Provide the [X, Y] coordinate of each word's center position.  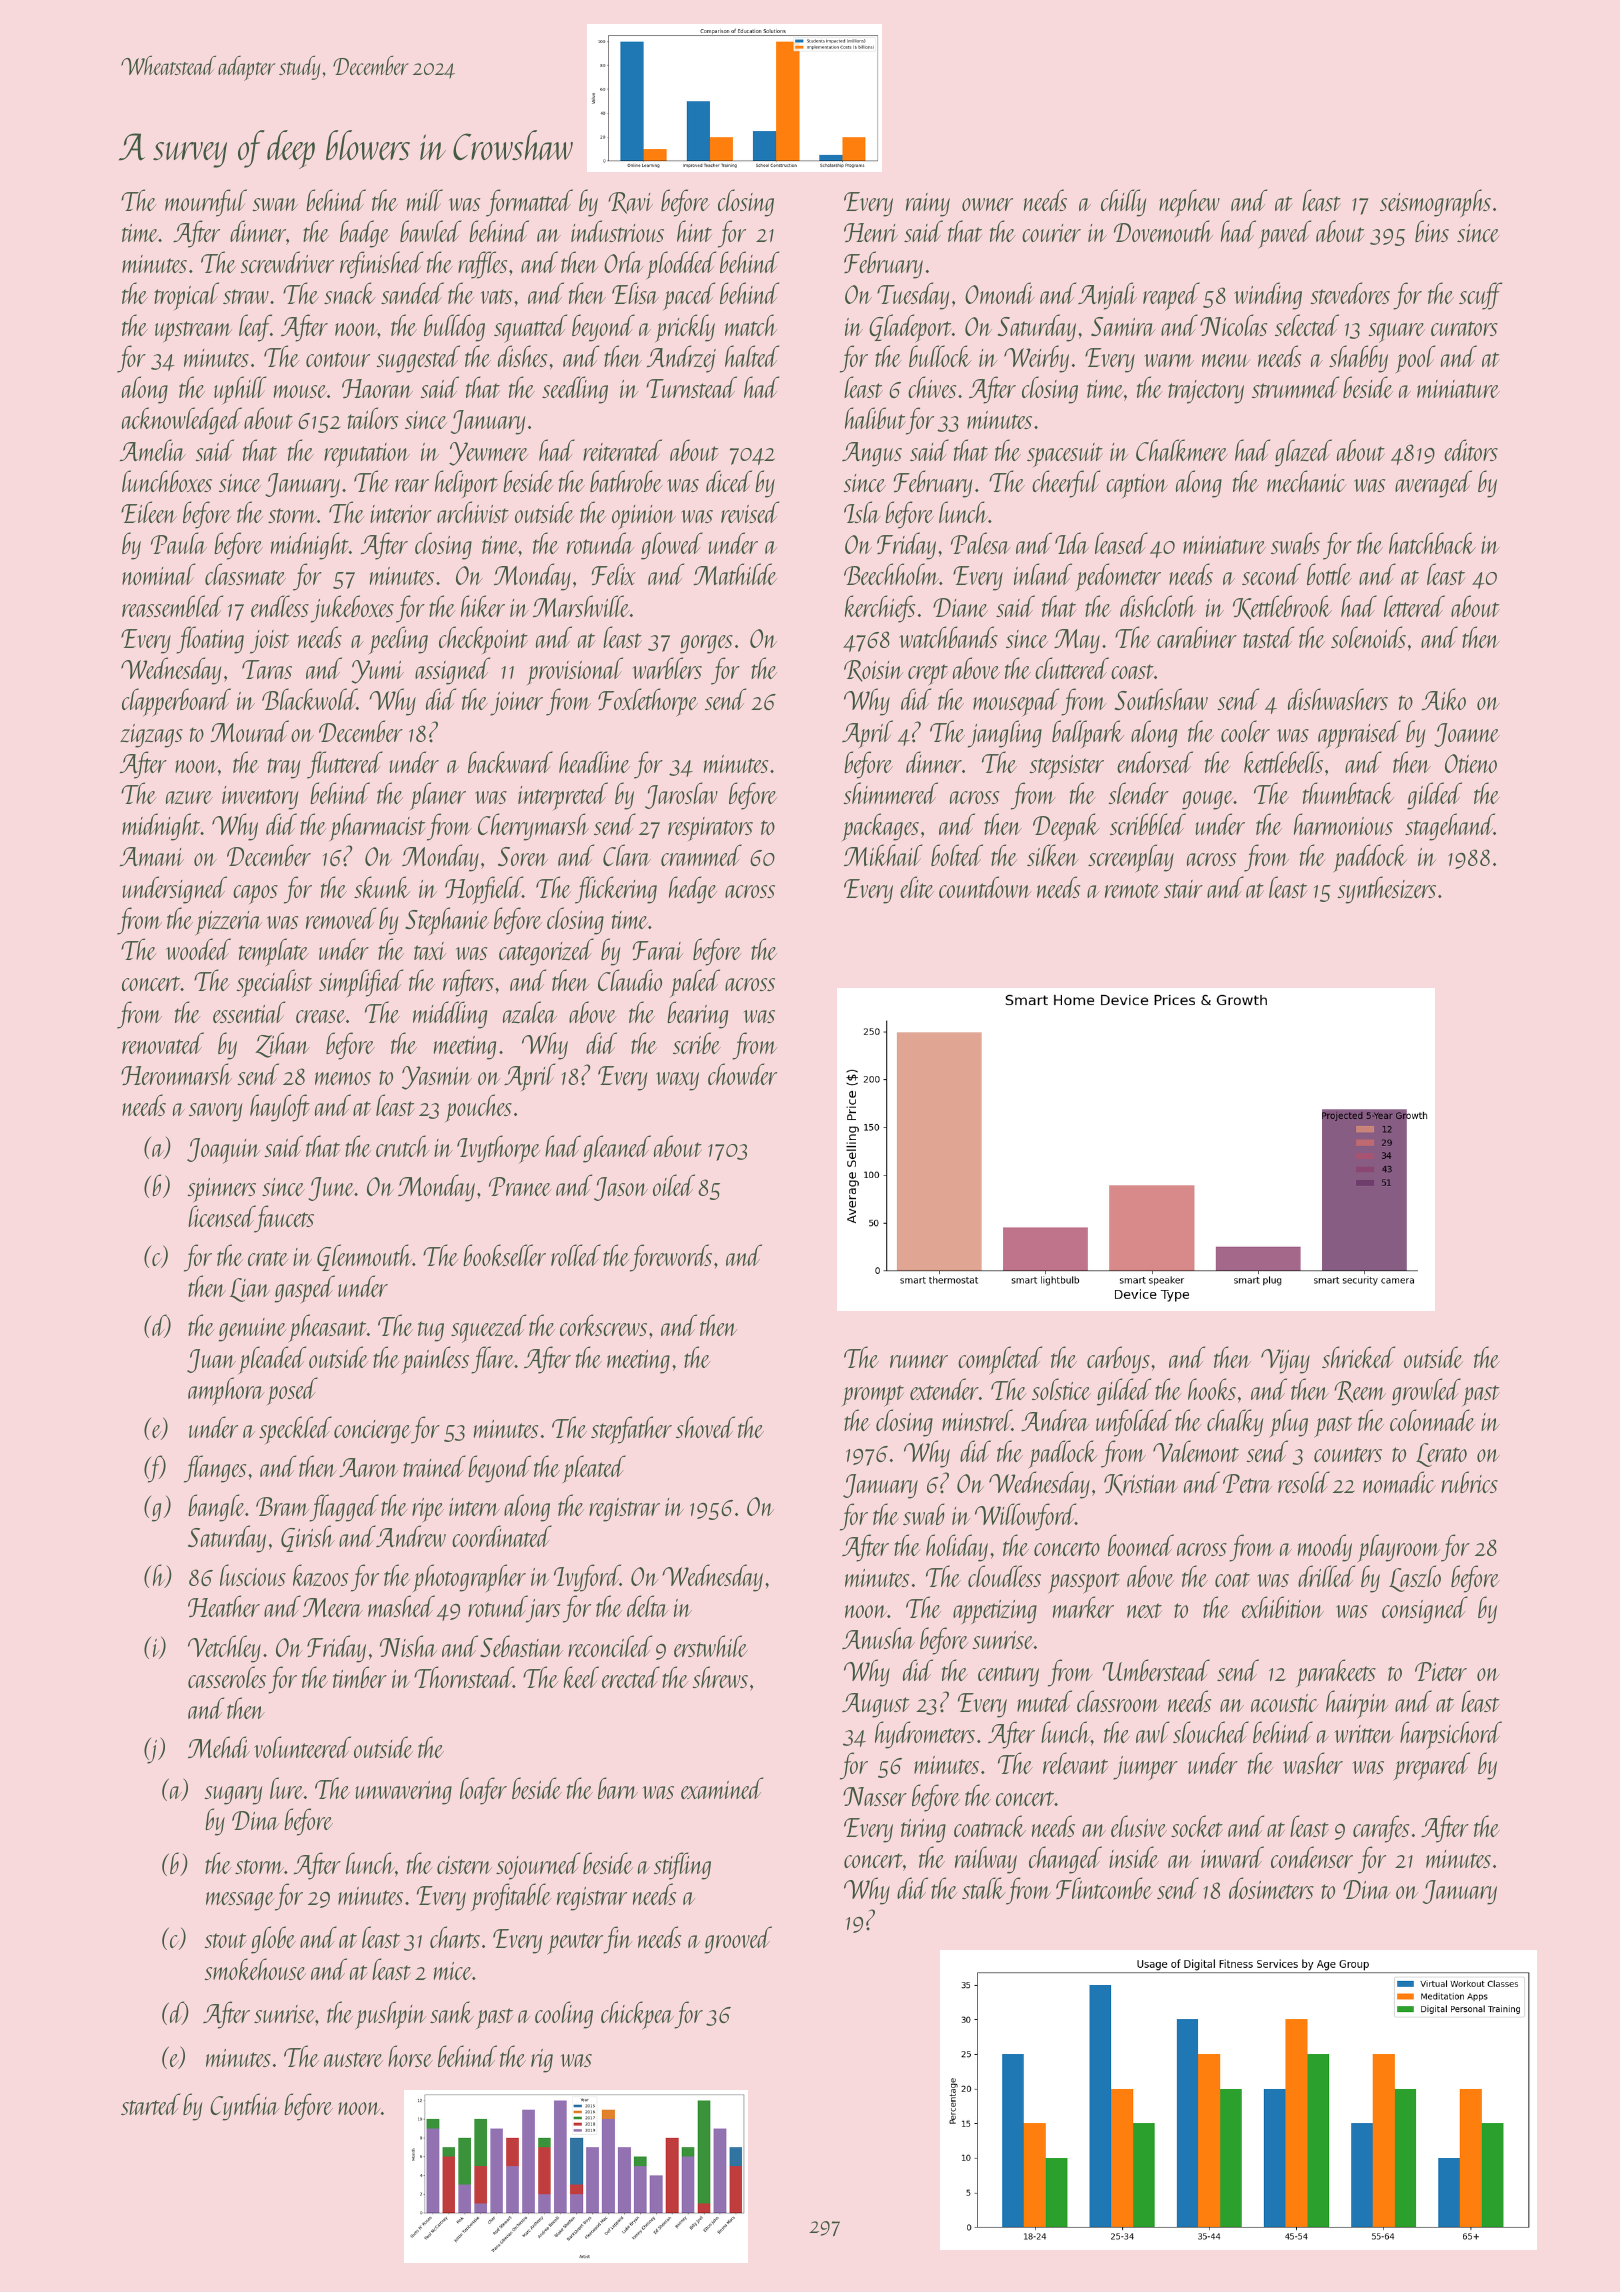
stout [225, 1940]
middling [450, 1015]
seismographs [1435, 203]
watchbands [948, 637]
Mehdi [219, 1747]
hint [694, 231]
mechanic [1306, 481]
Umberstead [1156, 1670]
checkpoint [483, 640]
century [1008, 1676]
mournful [206, 203]
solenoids [1368, 637]
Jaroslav [681, 795]
